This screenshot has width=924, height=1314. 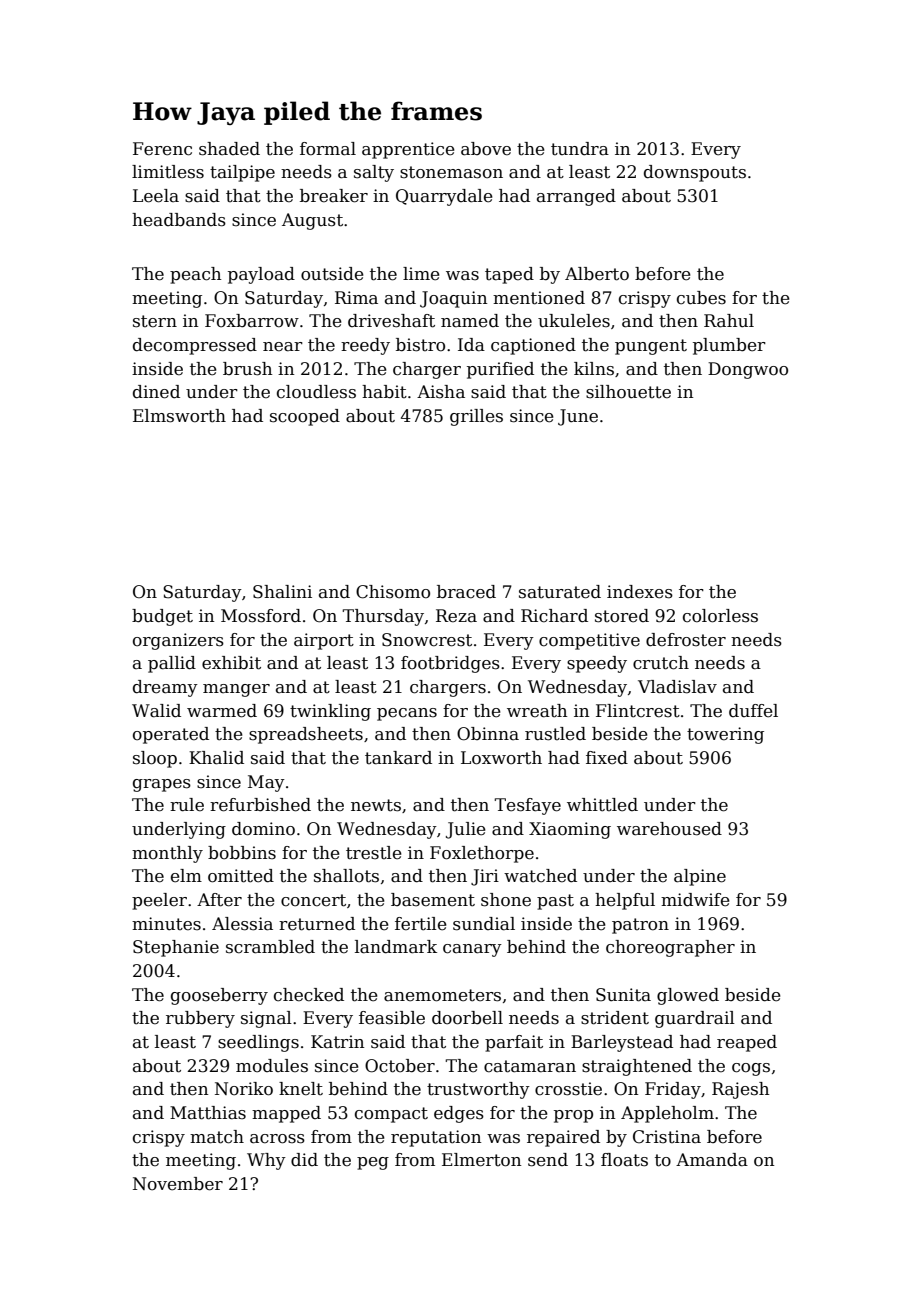 What do you see at coordinates (695, 173) in the screenshot?
I see `downspouts` at bounding box center [695, 173].
